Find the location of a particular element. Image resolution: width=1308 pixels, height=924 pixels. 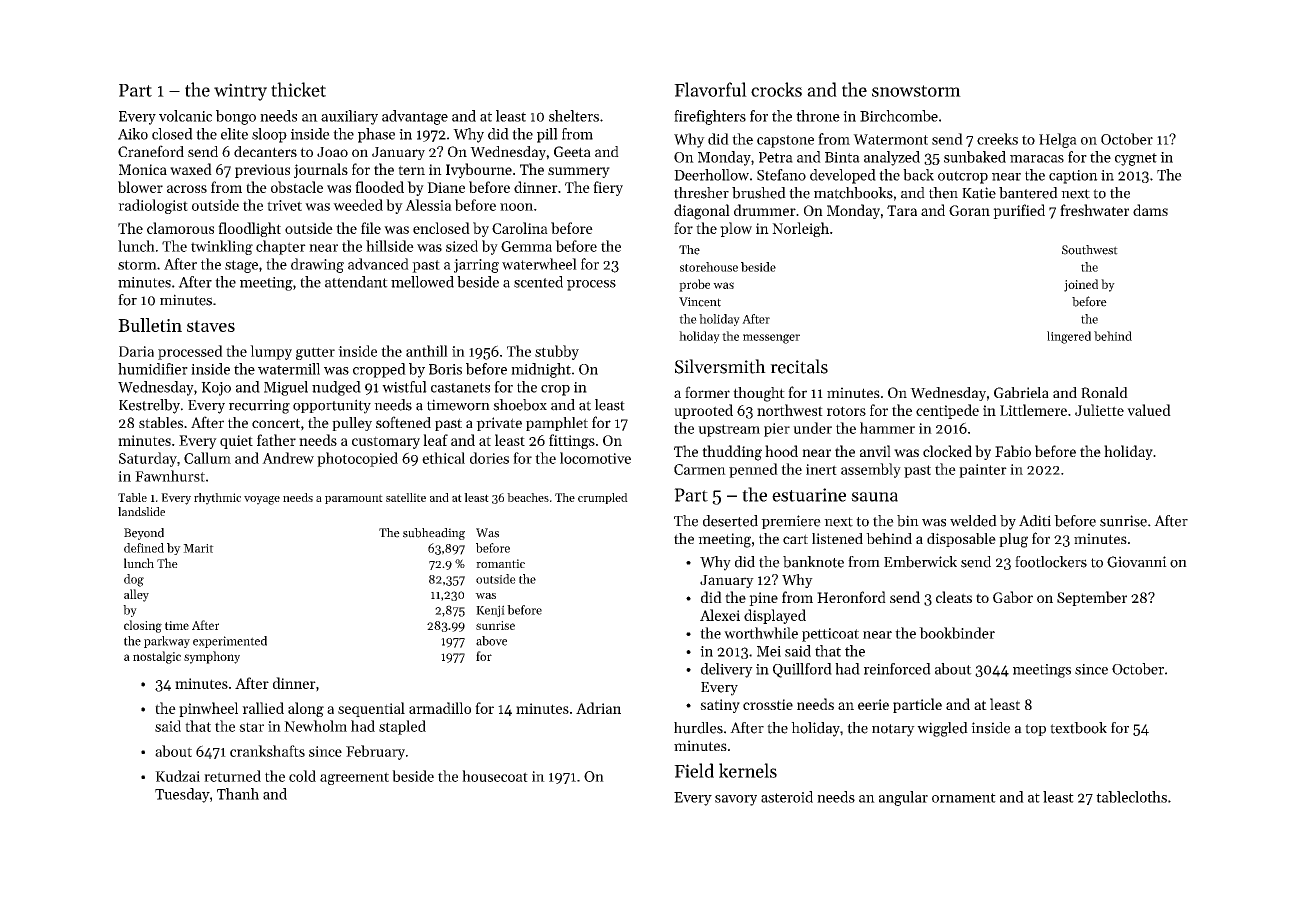

lingered is located at coordinates (1069, 337).
